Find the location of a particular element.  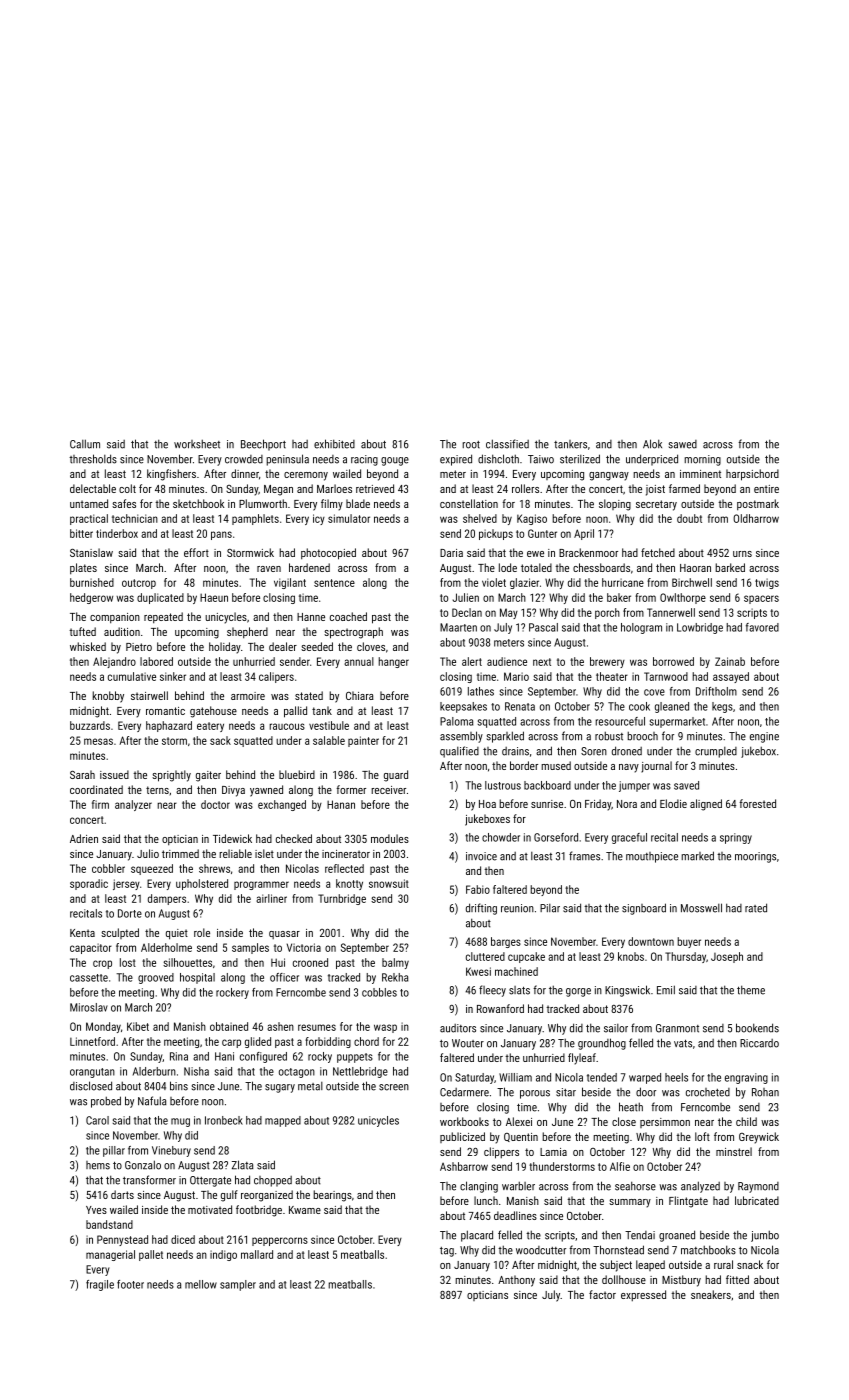

fragile is located at coordinates (100, 1285).
